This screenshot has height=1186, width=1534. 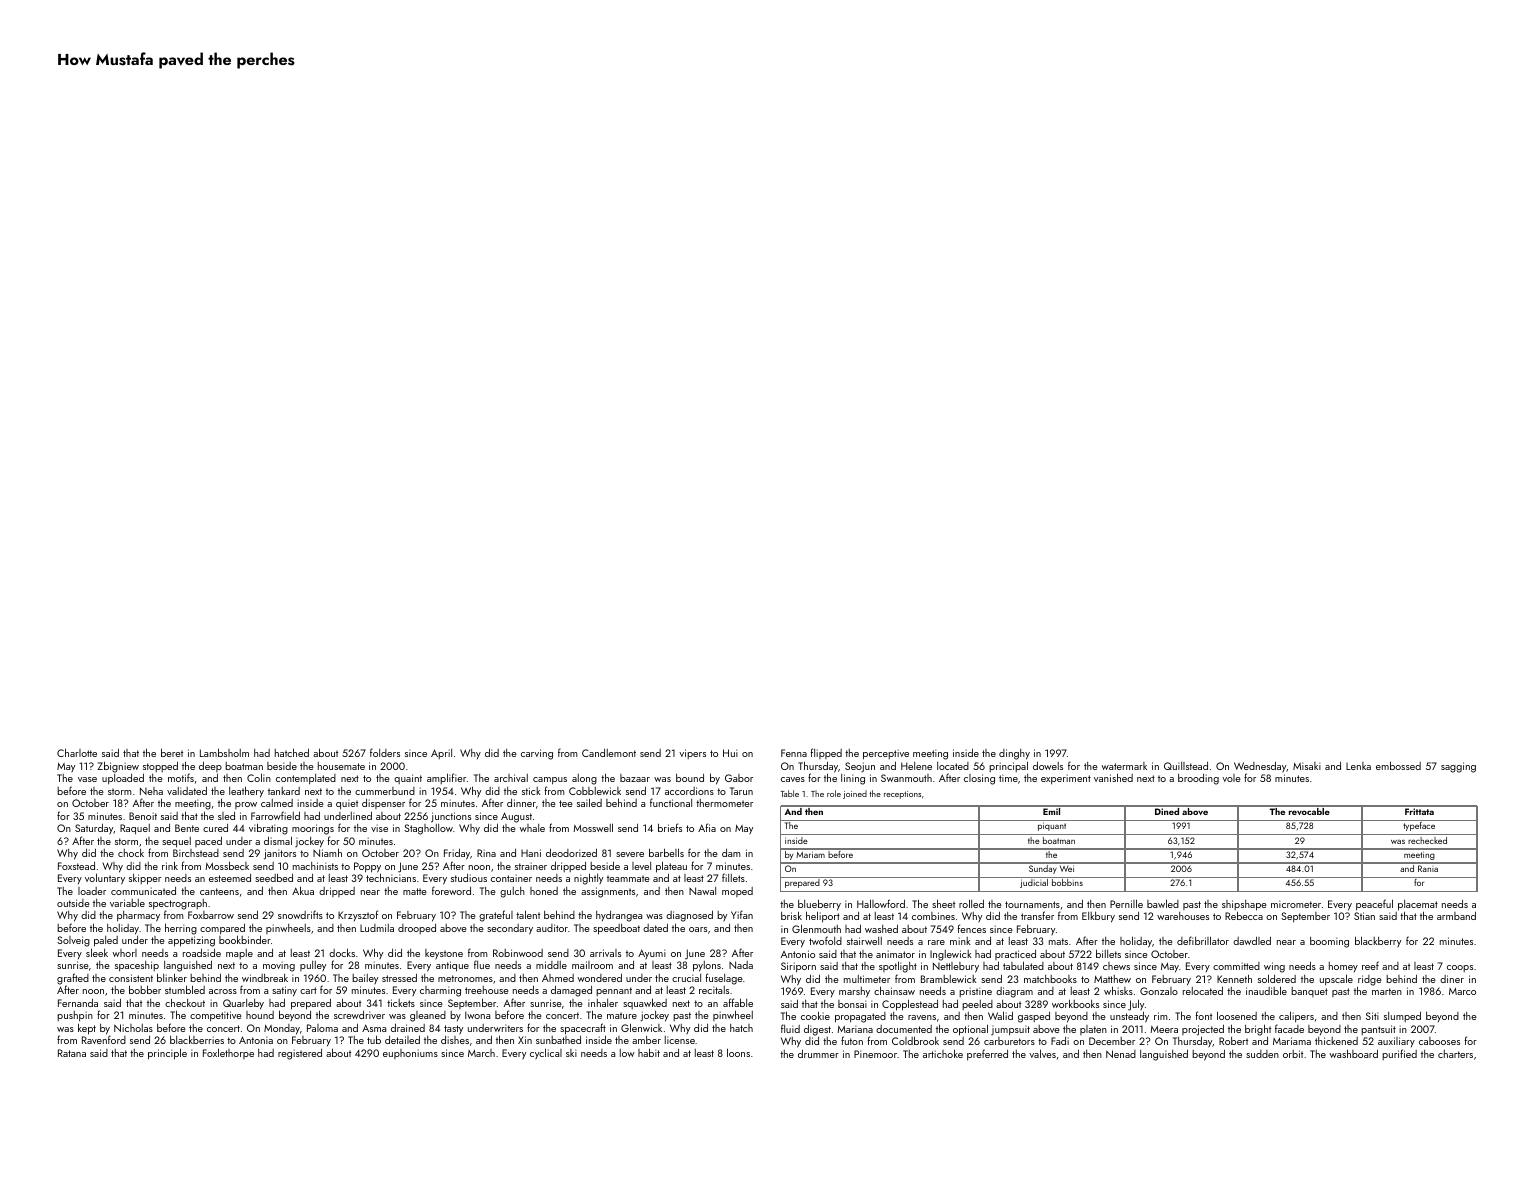 What do you see at coordinates (185, 989) in the screenshot?
I see `stumbled` at bounding box center [185, 989].
